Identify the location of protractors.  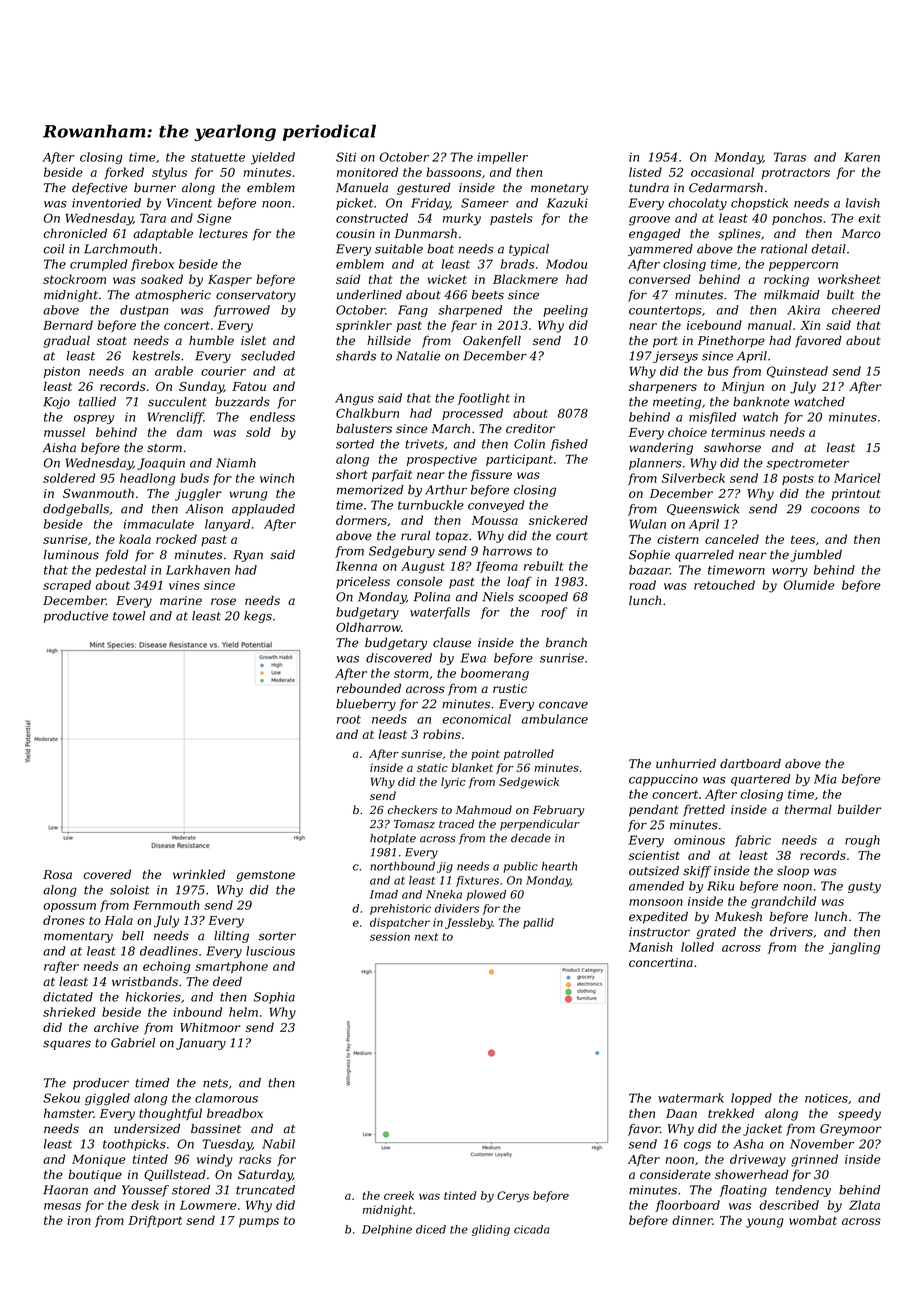
(796, 173).
